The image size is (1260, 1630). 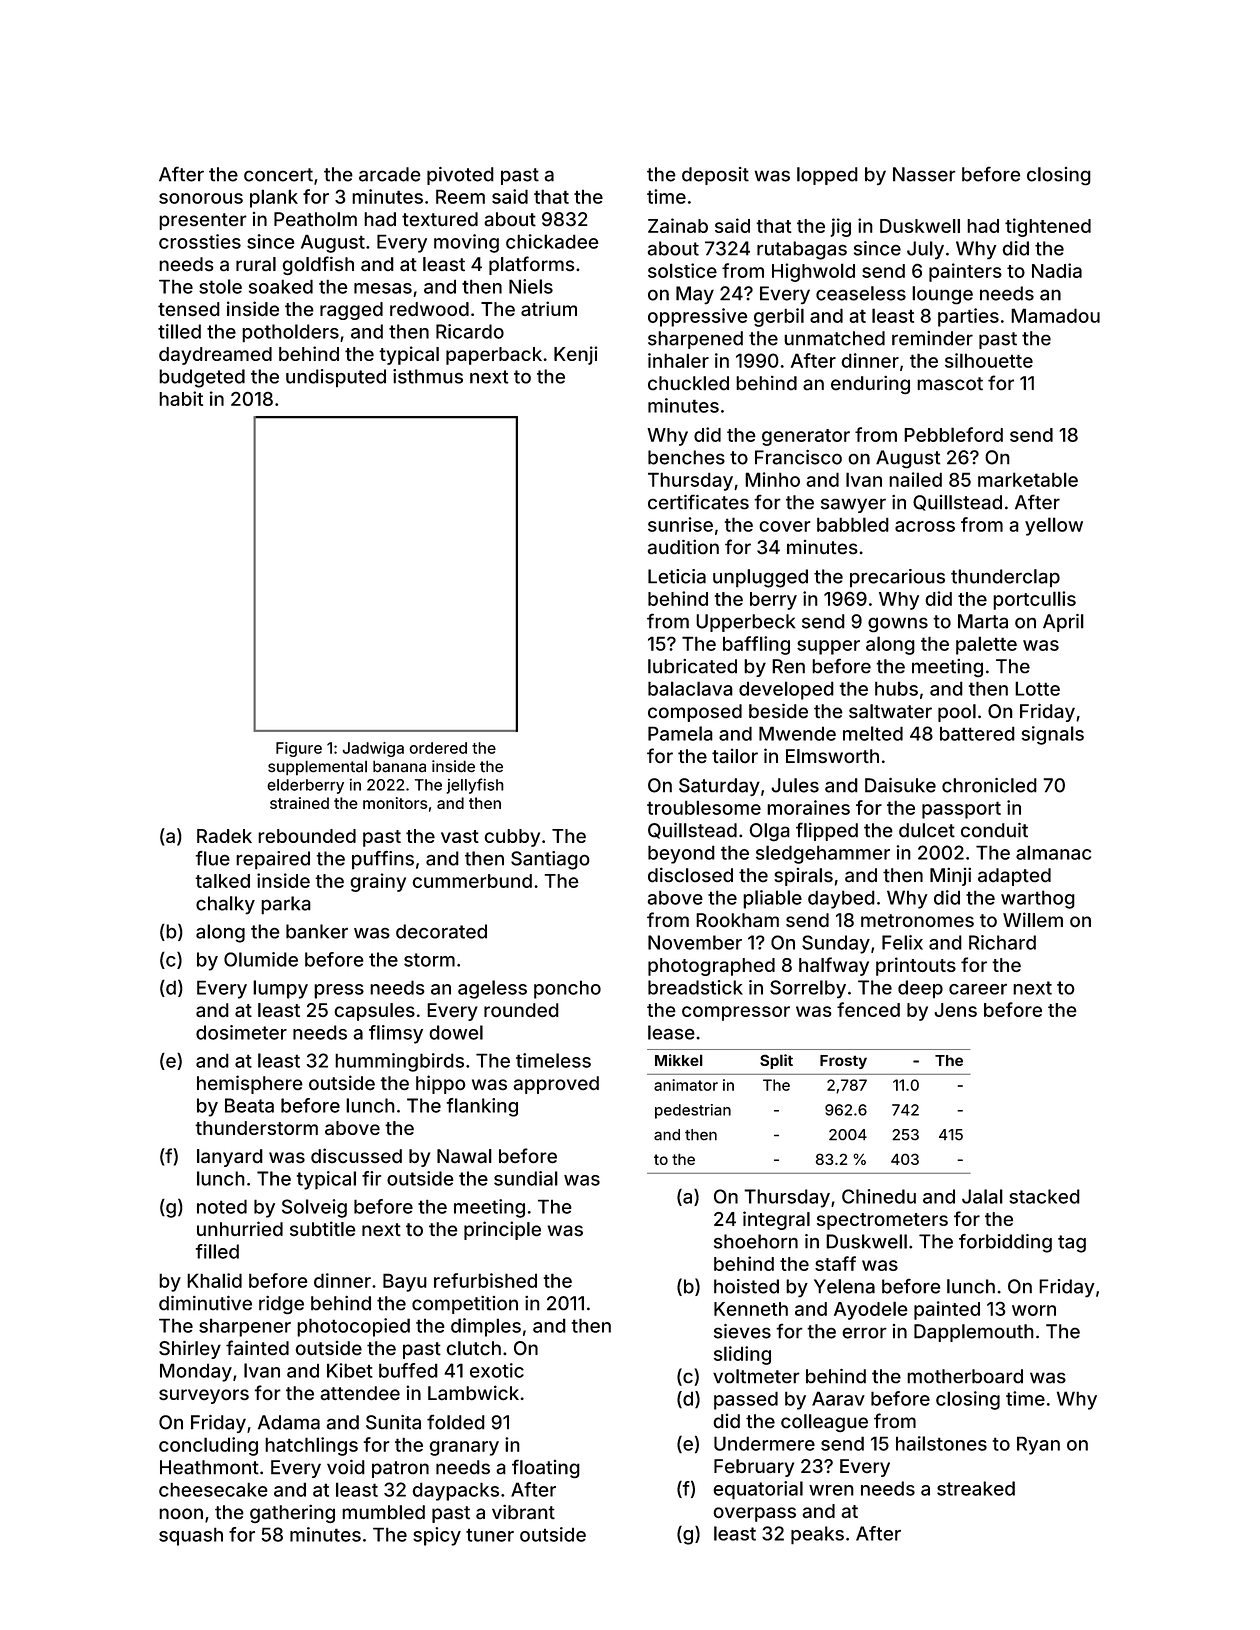 What do you see at coordinates (861, 293) in the document?
I see `ceaseless` at bounding box center [861, 293].
